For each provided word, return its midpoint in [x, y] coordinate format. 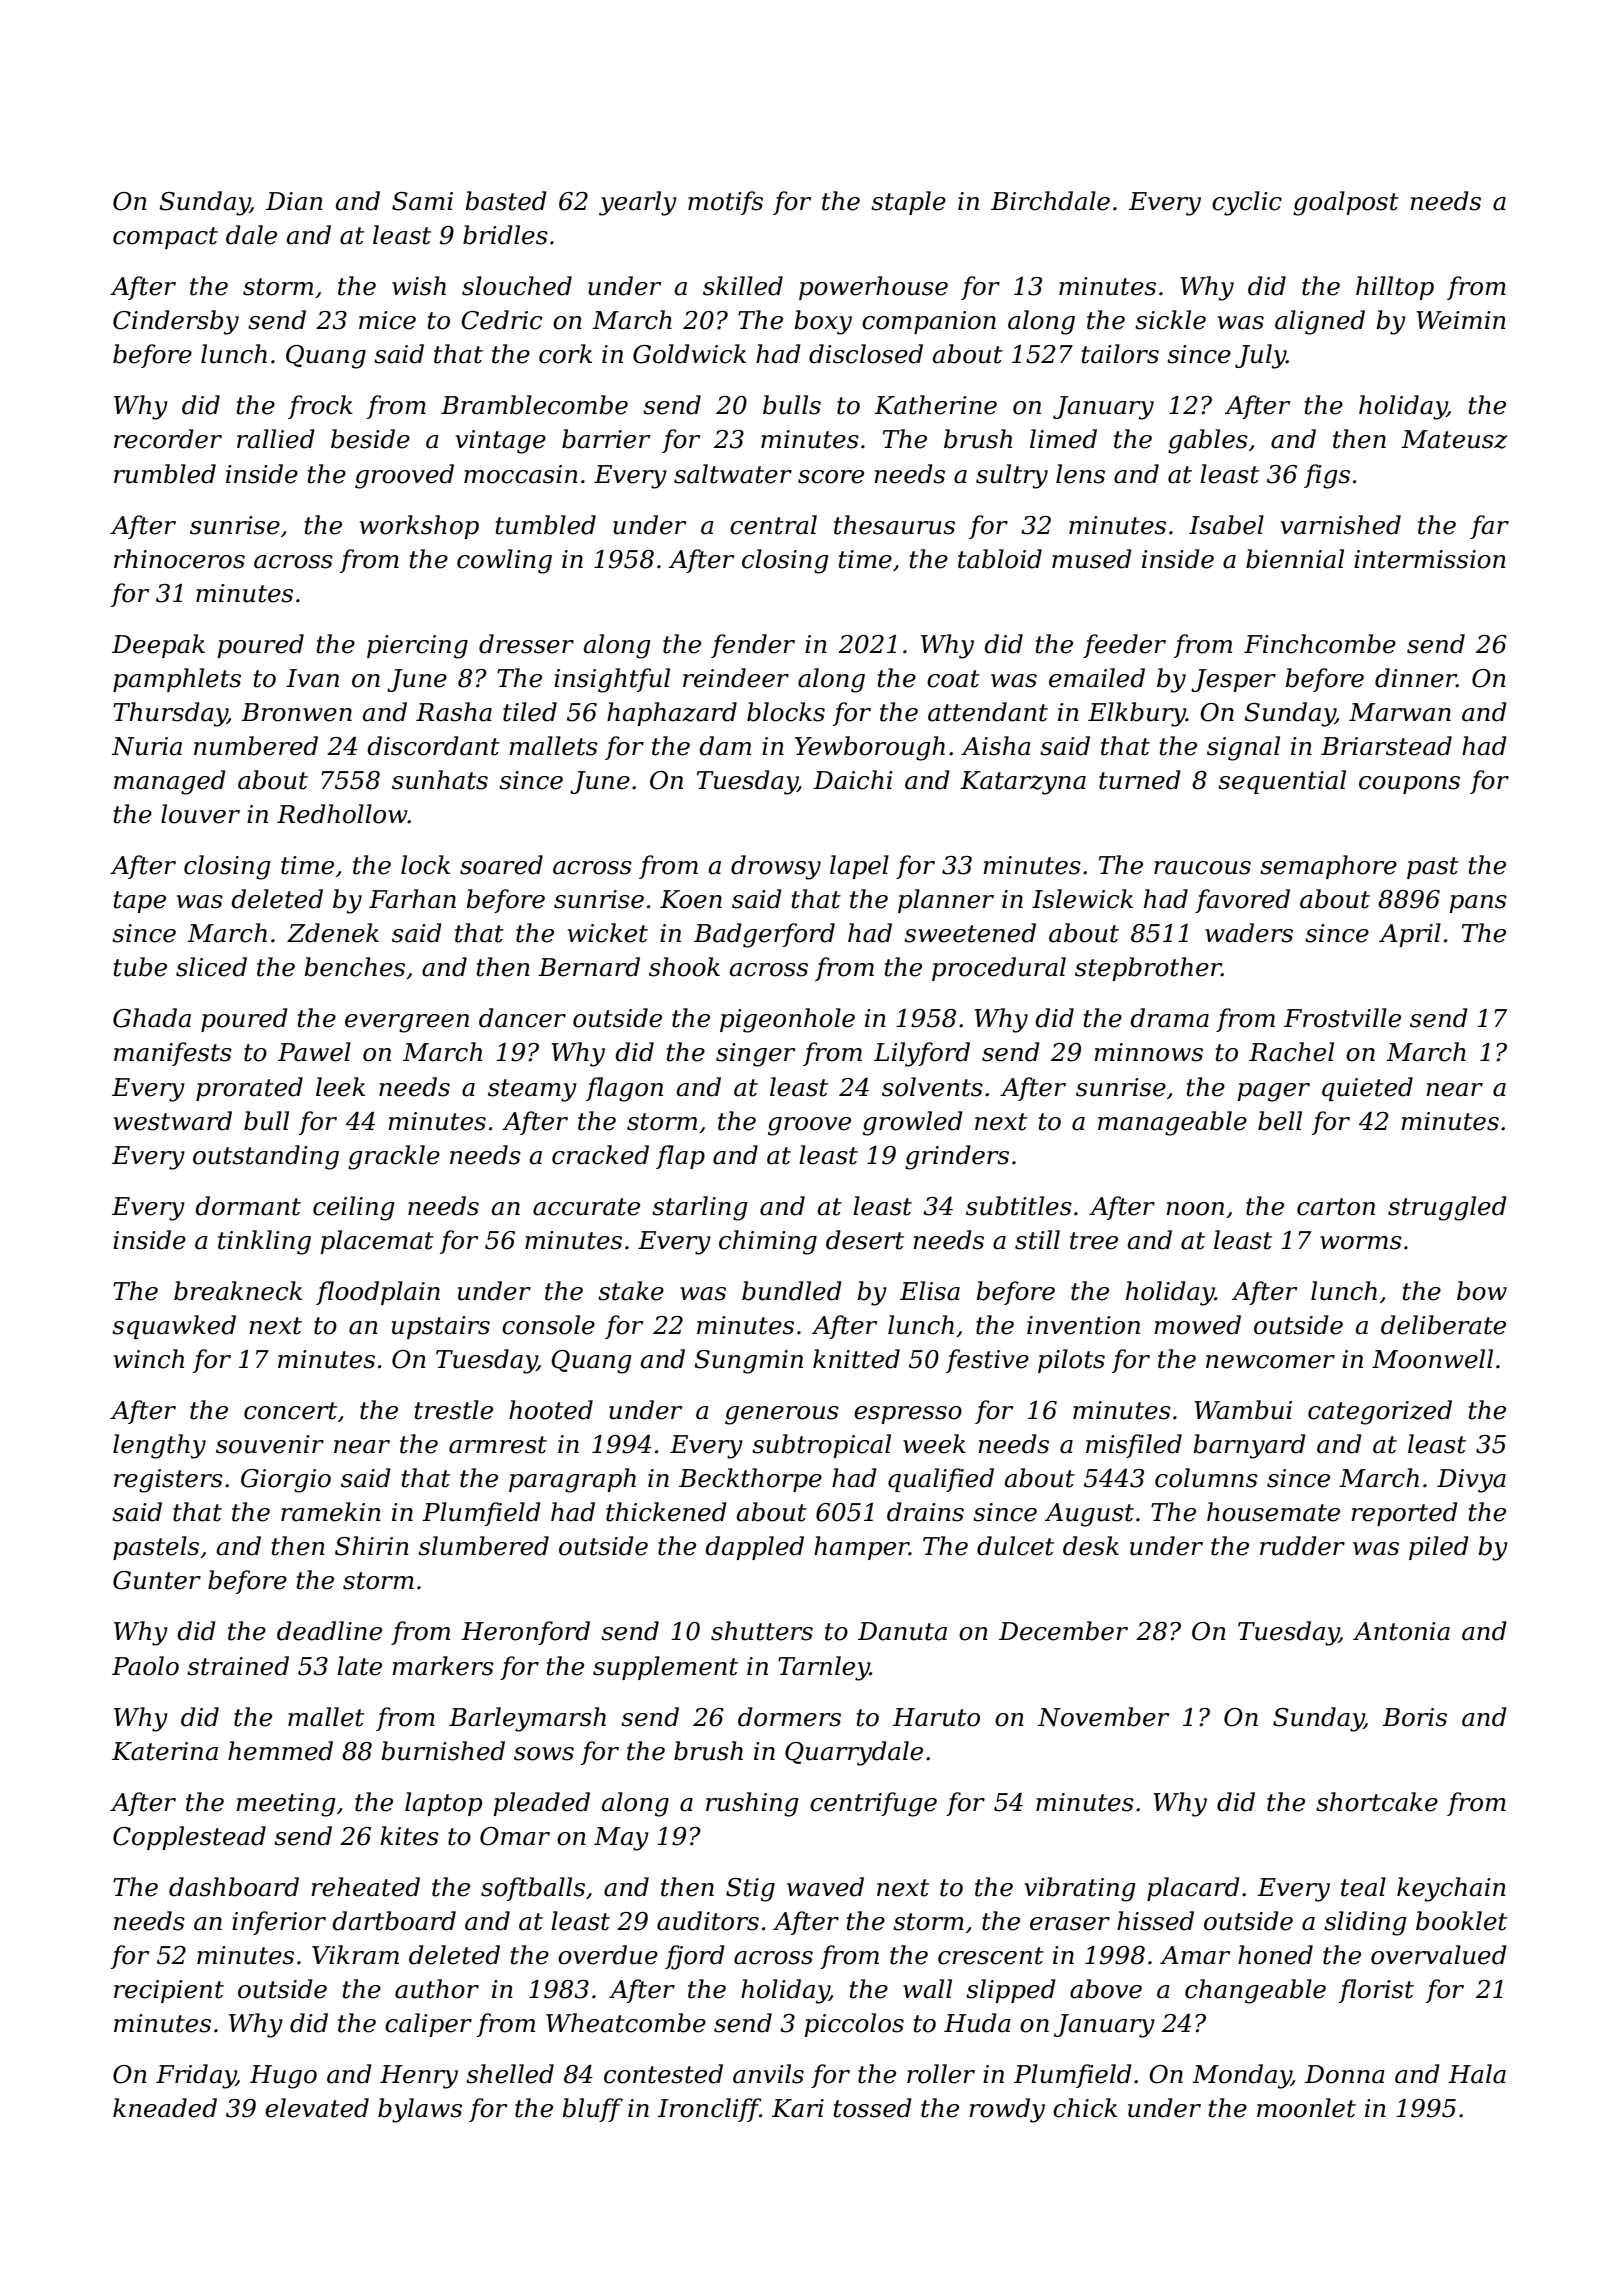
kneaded [165, 2108]
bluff [592, 2110]
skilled [743, 286]
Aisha [996, 746]
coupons [1409, 785]
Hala [1477, 2074]
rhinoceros [179, 559]
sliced [211, 967]
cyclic [1247, 203]
